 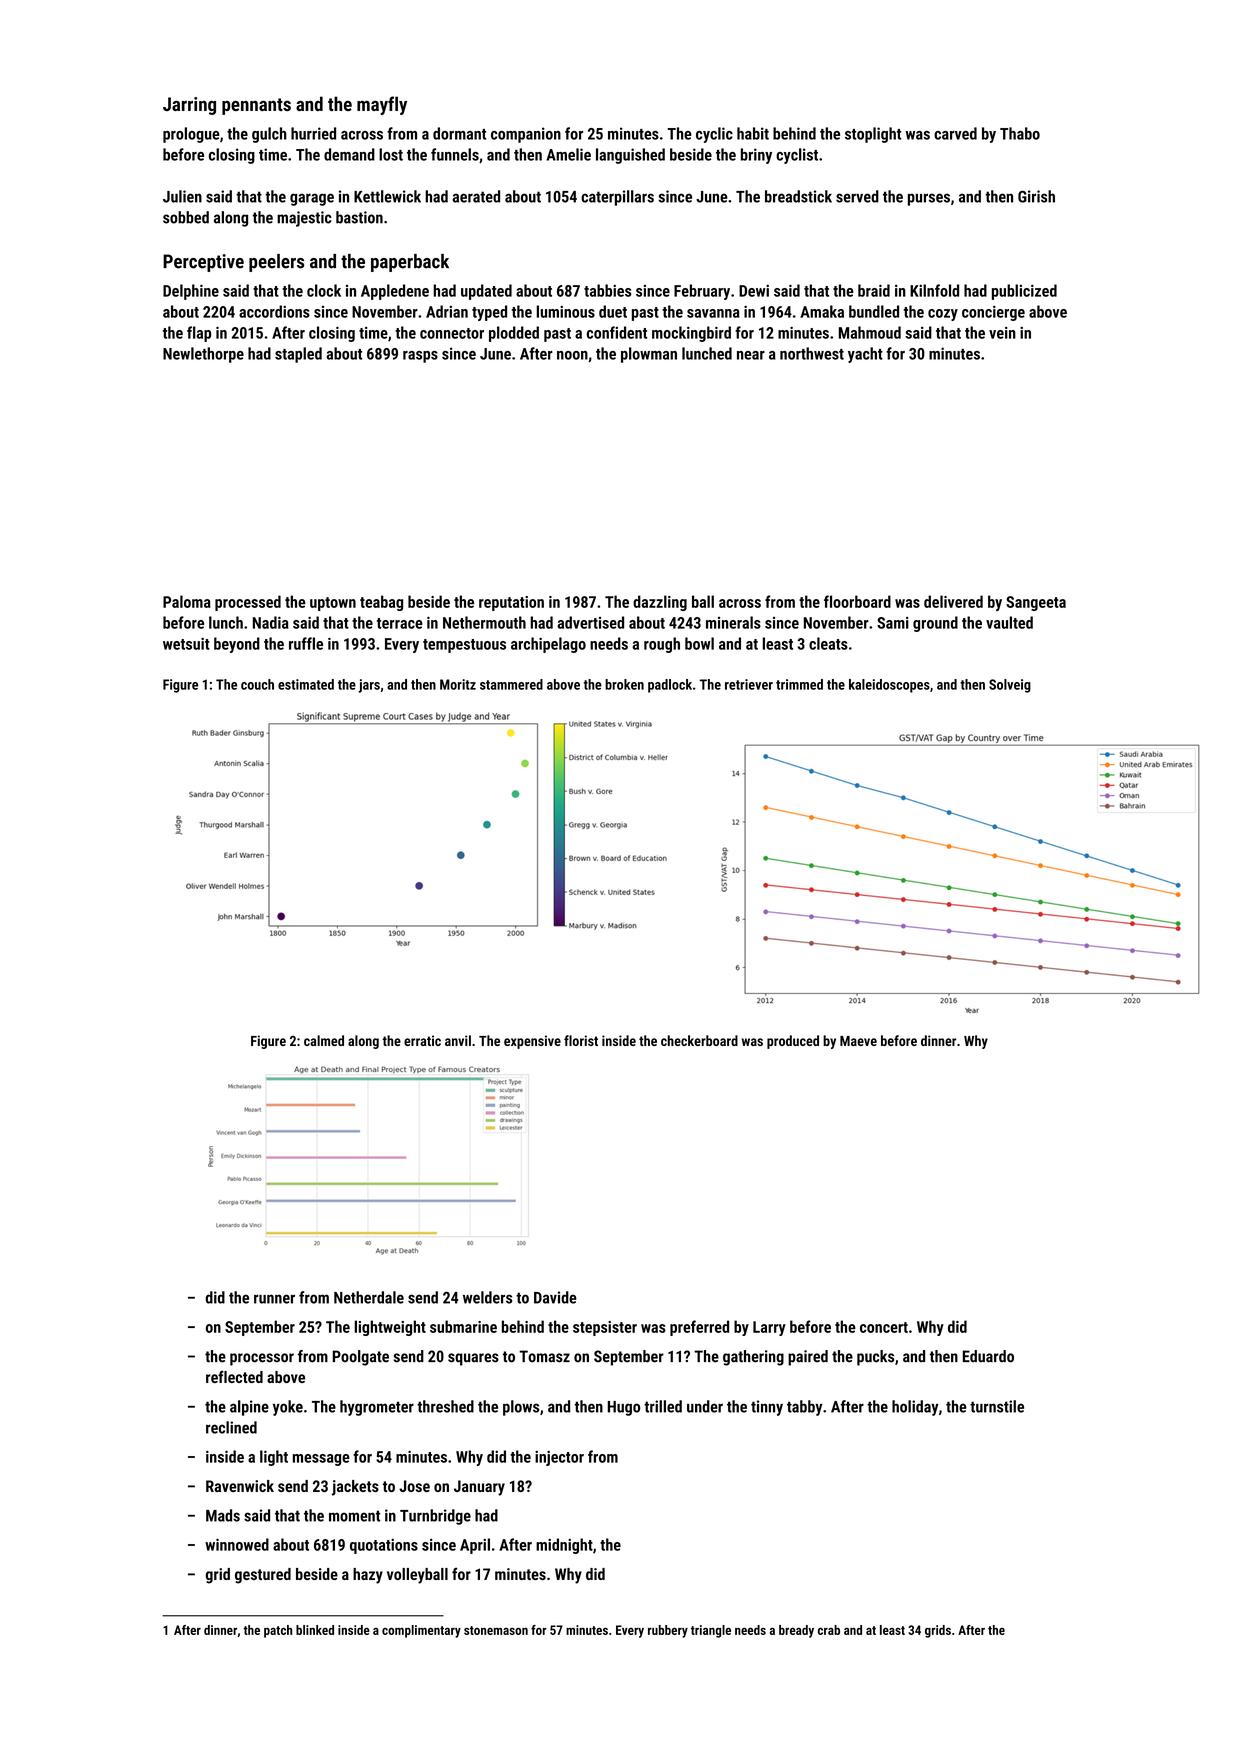 What do you see at coordinates (476, 196) in the page?
I see `aerated` at bounding box center [476, 196].
